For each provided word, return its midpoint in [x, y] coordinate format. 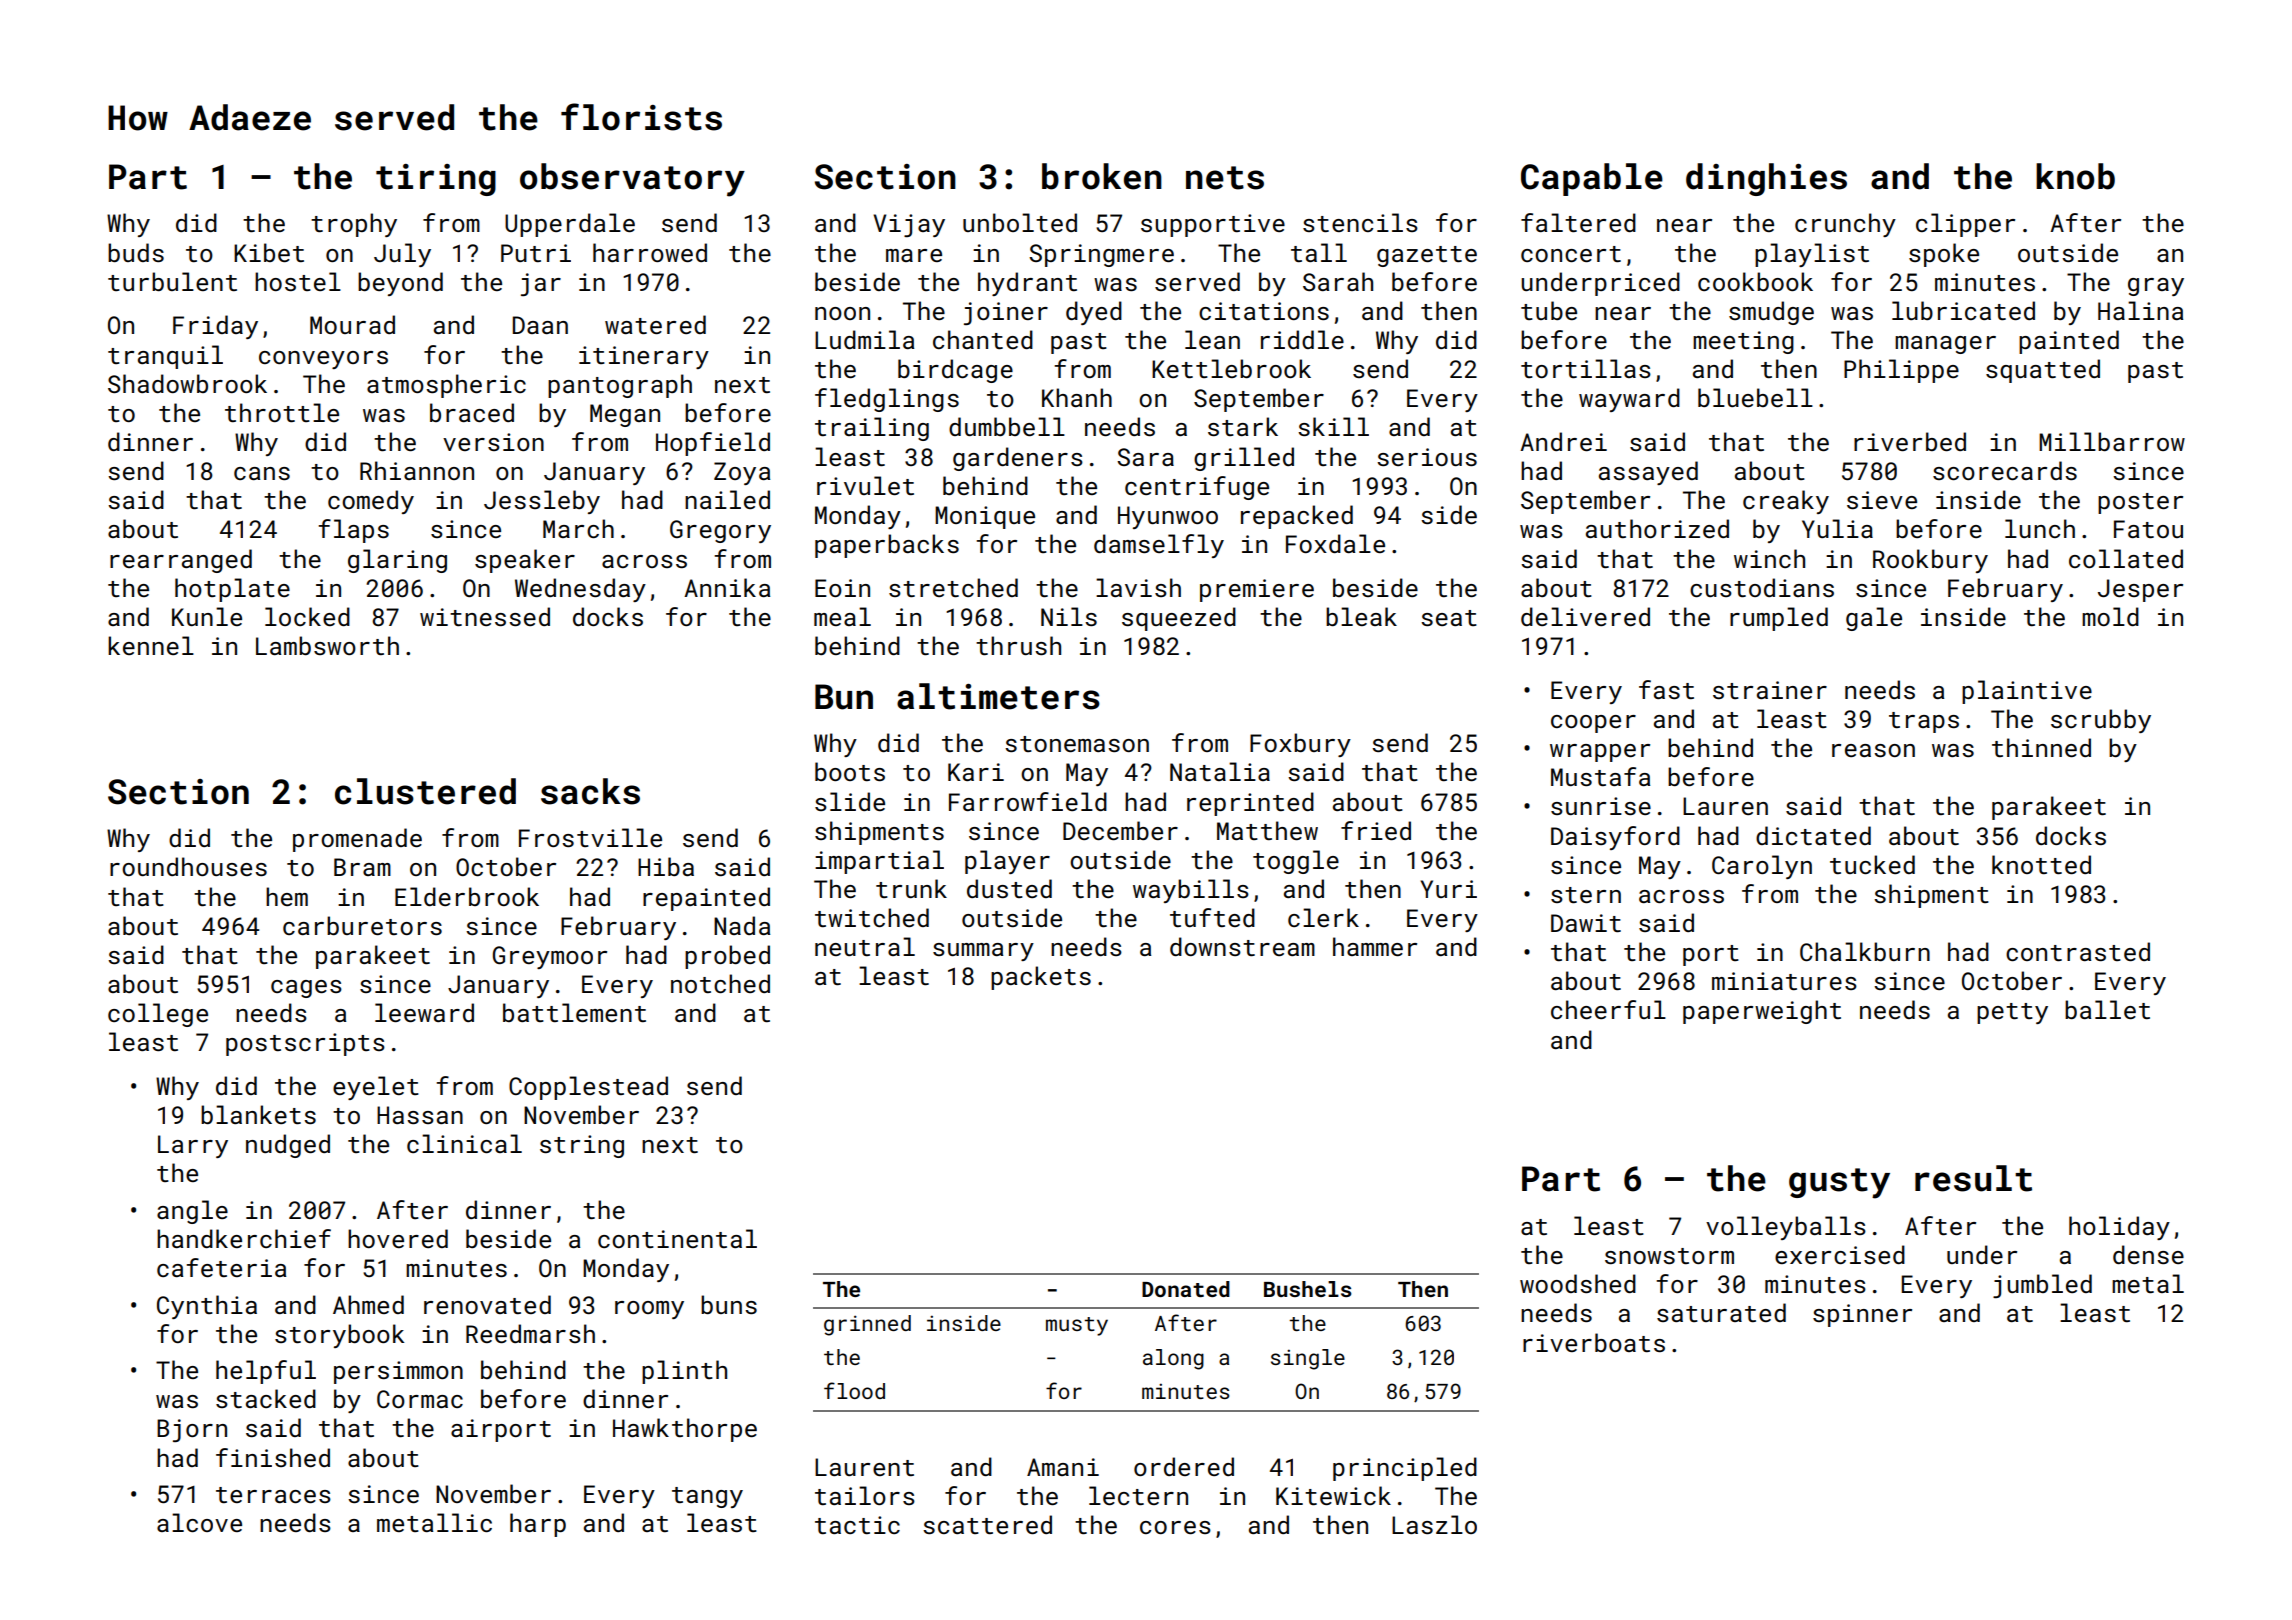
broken [1102, 176]
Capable [1592, 179]
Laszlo [1434, 1524]
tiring [436, 180]
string [582, 1146]
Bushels [1308, 1289]
